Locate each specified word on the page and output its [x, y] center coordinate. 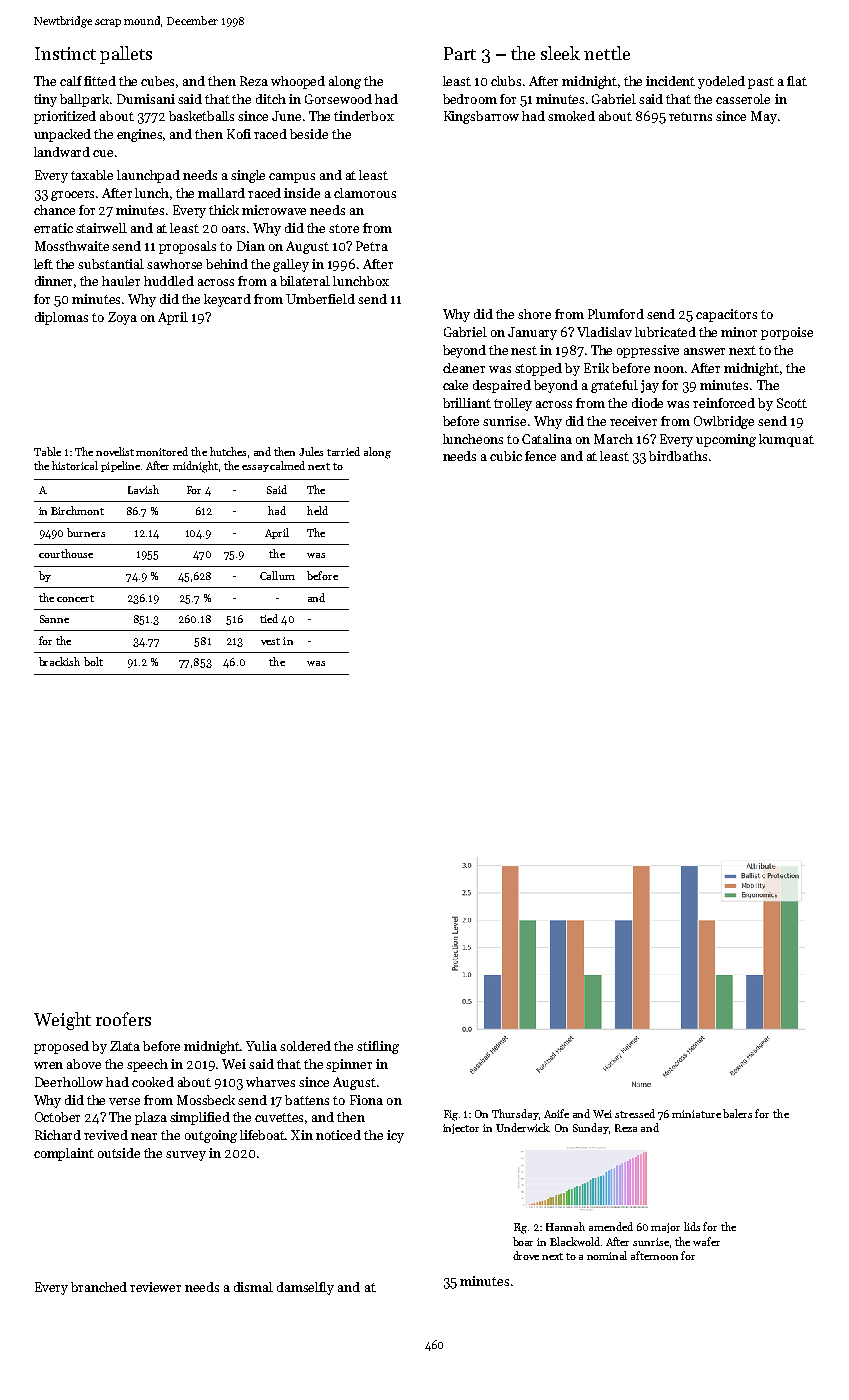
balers [737, 1113]
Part [460, 53]
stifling [378, 1047]
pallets [126, 55]
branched [99, 1287]
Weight [62, 1021]
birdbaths [678, 456]
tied [269, 618]
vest [270, 641]
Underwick [523, 1127]
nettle [607, 53]
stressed [635, 1113]
